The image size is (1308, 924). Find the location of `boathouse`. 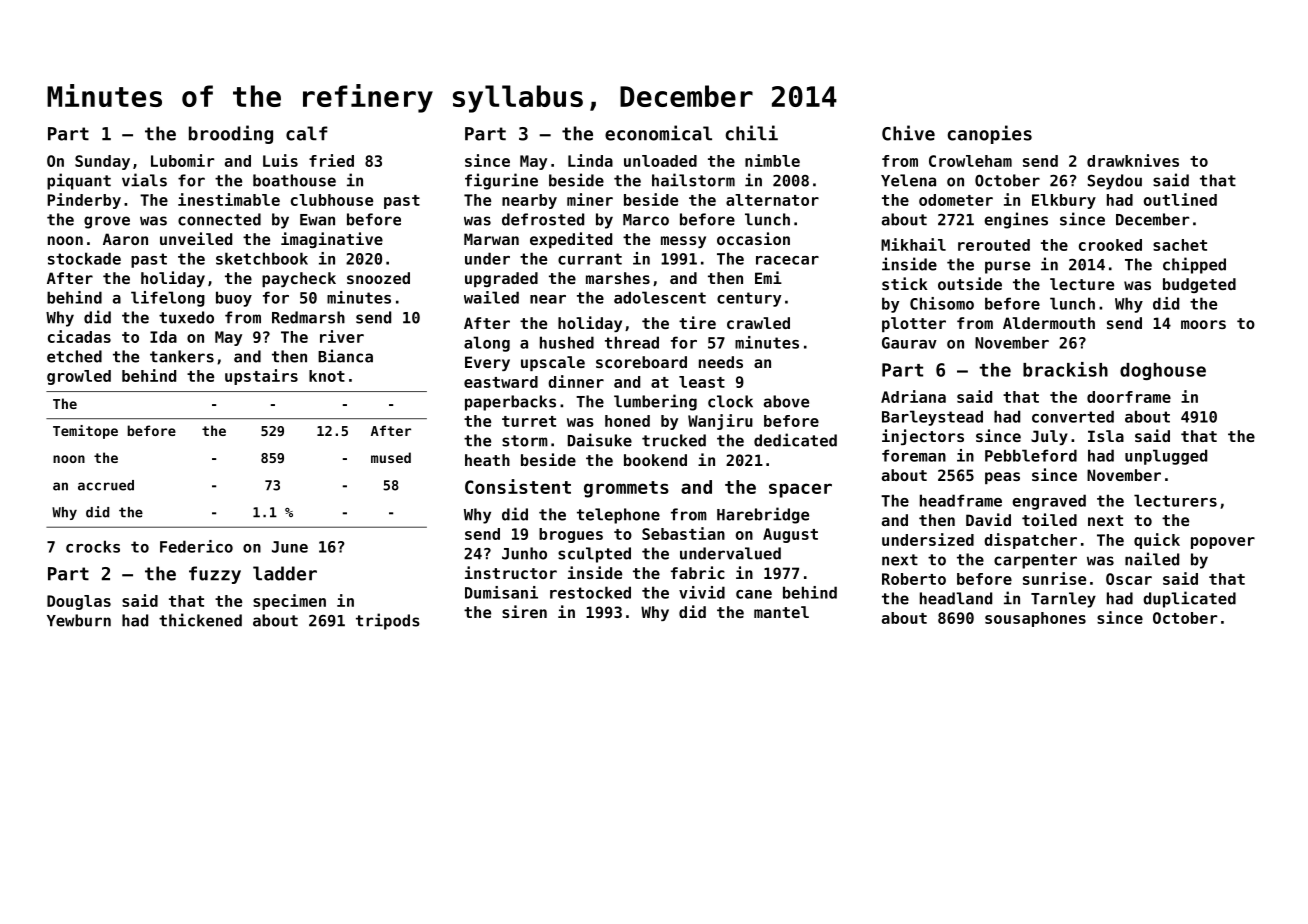

boathouse is located at coordinates (294, 180).
